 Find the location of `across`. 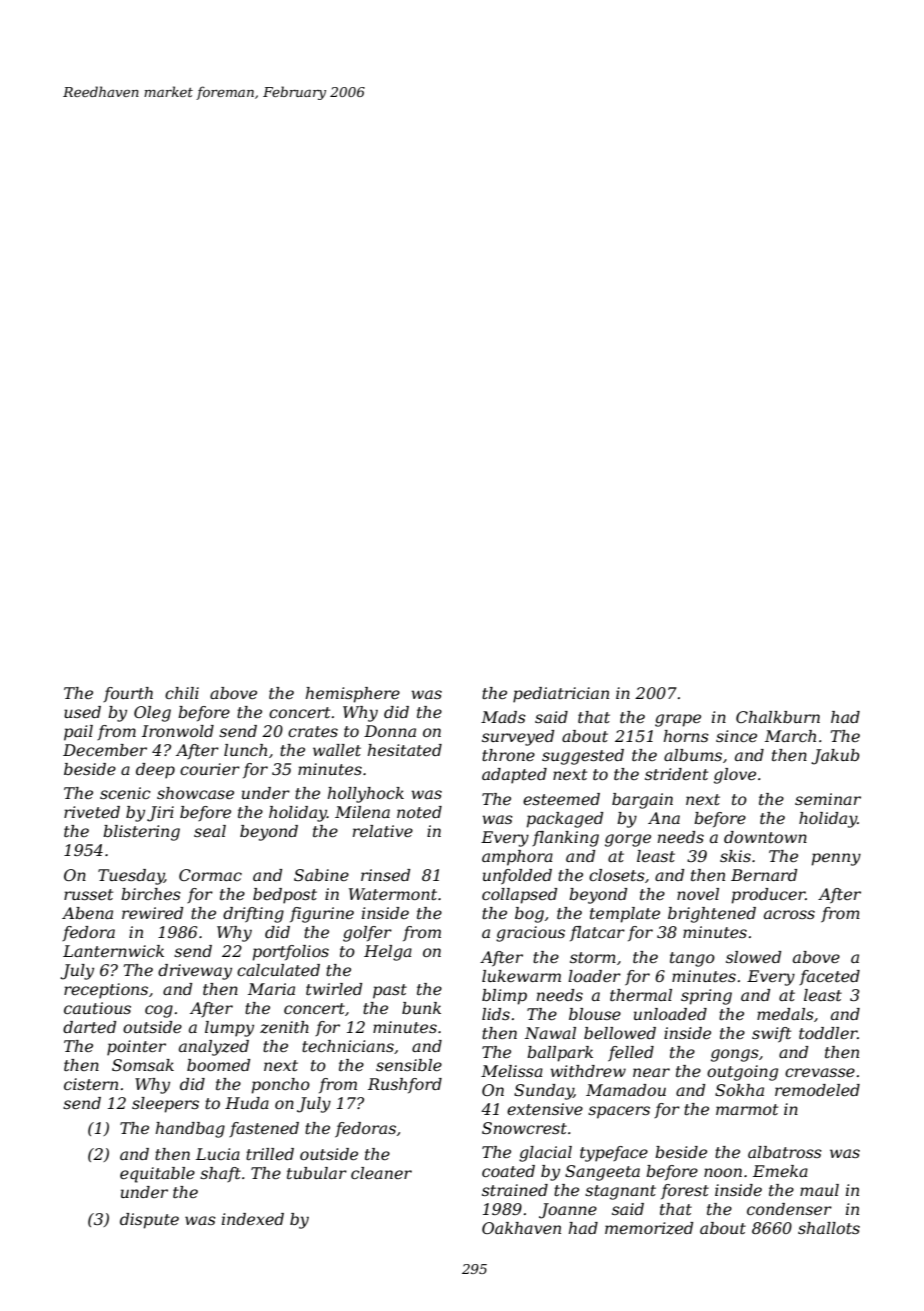

across is located at coordinates (789, 914).
